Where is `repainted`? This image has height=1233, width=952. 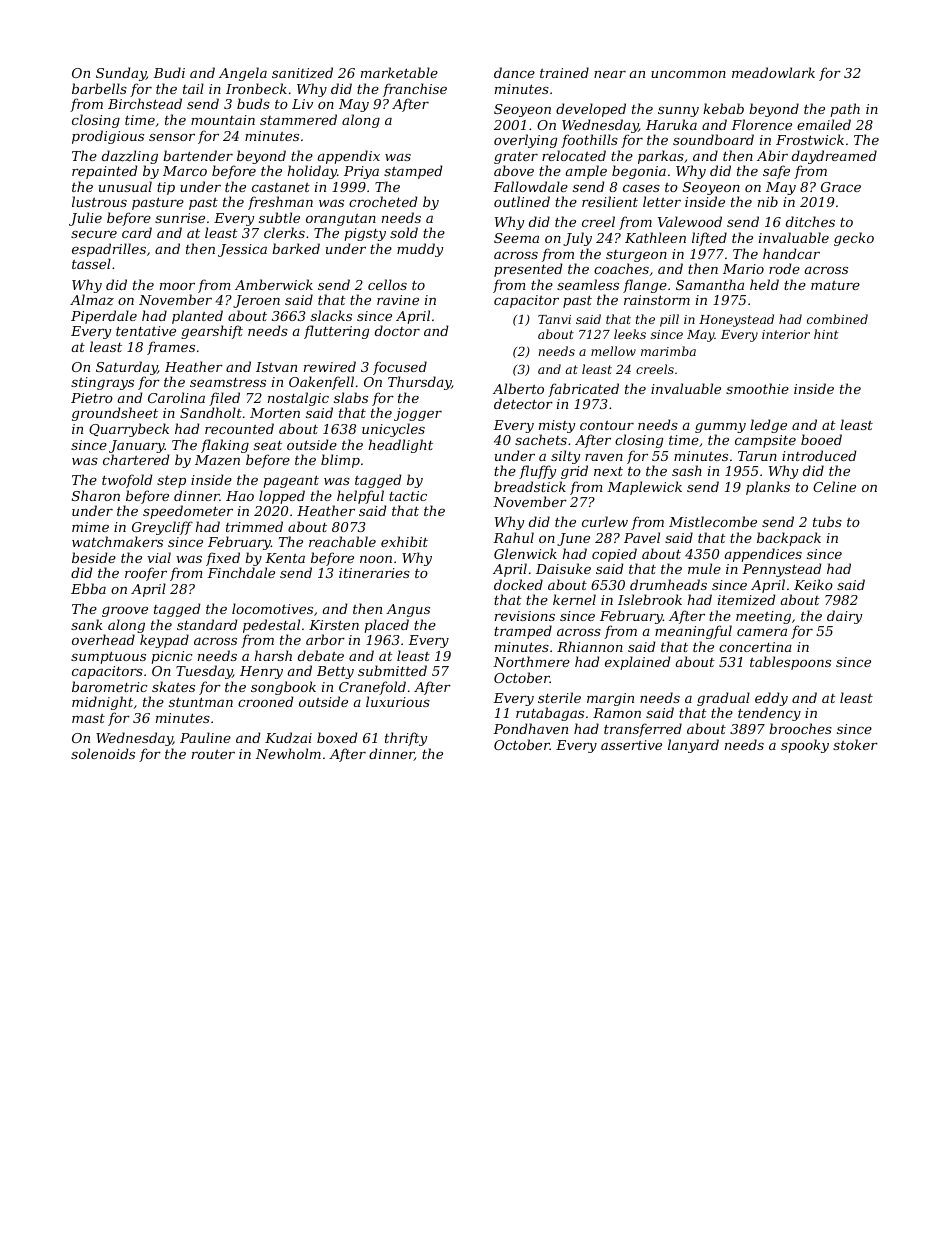
repainted is located at coordinates (105, 172).
